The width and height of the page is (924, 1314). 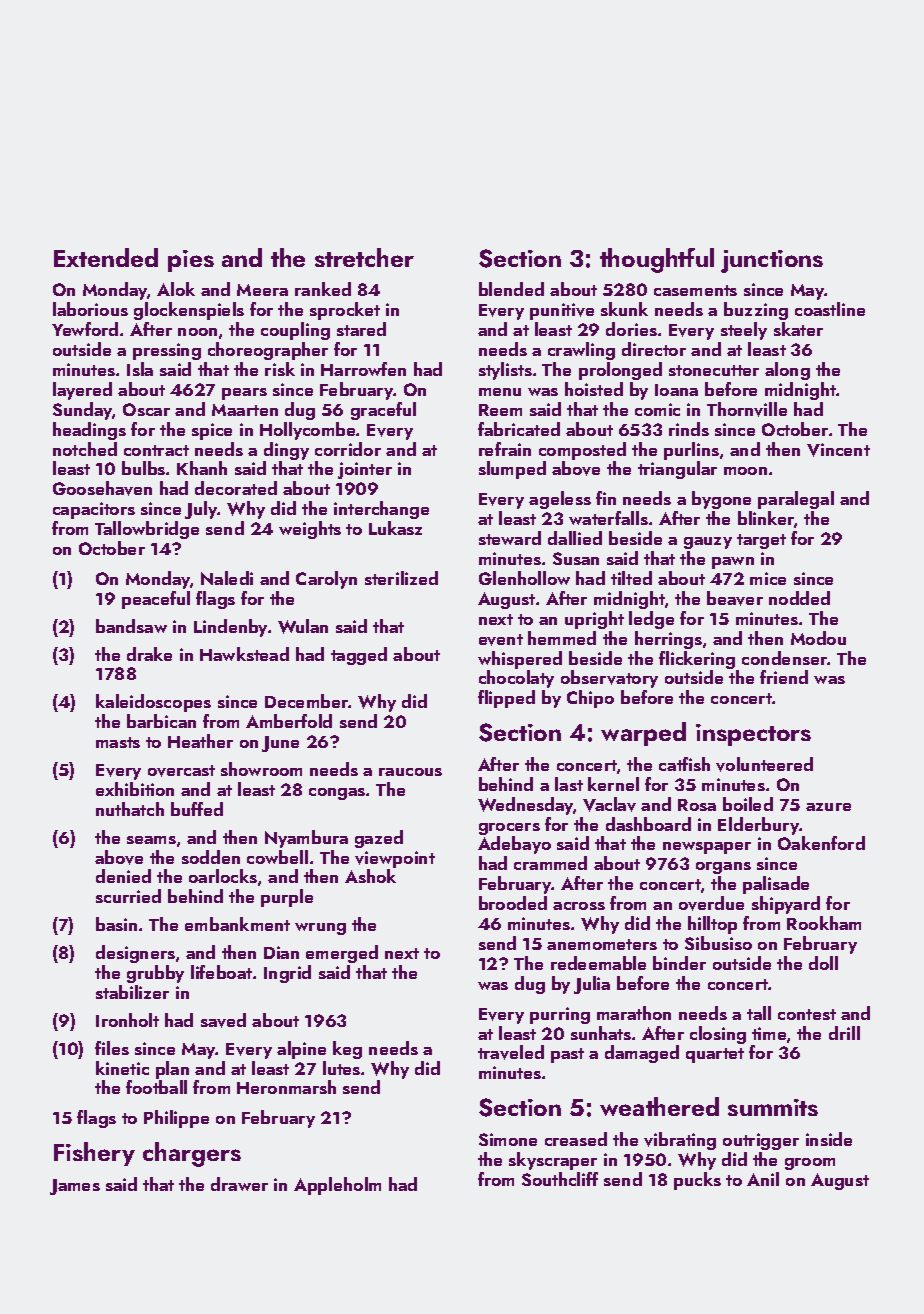 I want to click on punitive, so click(x=562, y=311).
